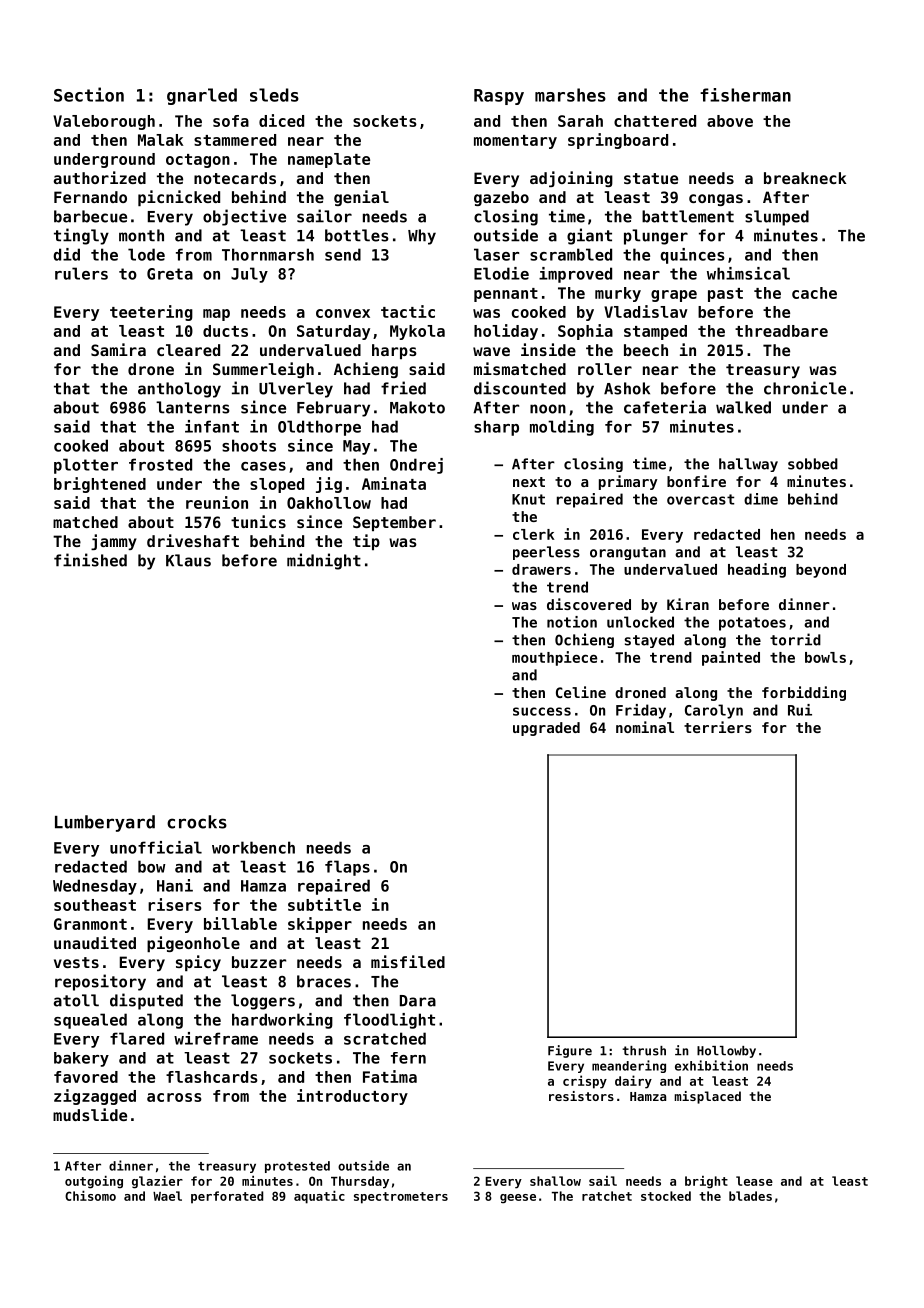 The width and height of the screenshot is (924, 1308). Describe the element at coordinates (726, 1052) in the screenshot. I see `Hollowby` at that location.
